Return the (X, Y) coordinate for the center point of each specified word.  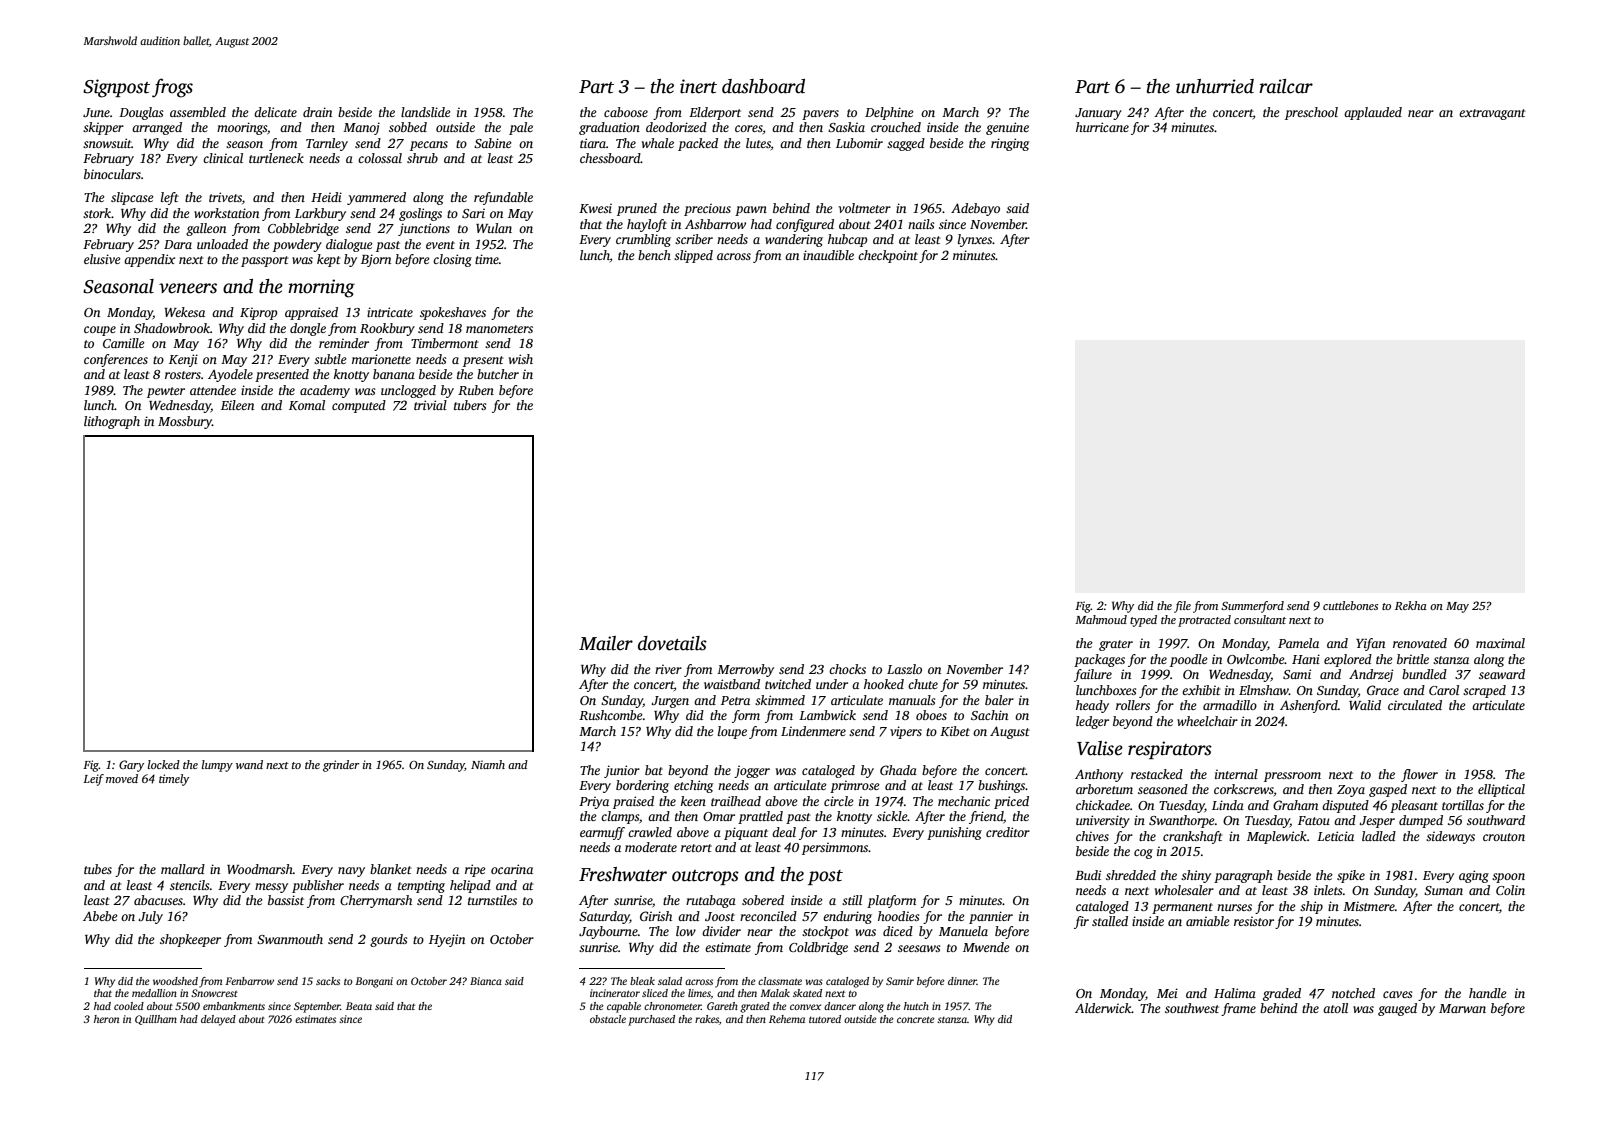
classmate (780, 981)
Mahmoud (1101, 619)
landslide (426, 112)
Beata (359, 1006)
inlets (1328, 890)
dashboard (763, 86)
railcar (1286, 86)
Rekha (1411, 605)
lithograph (112, 422)
